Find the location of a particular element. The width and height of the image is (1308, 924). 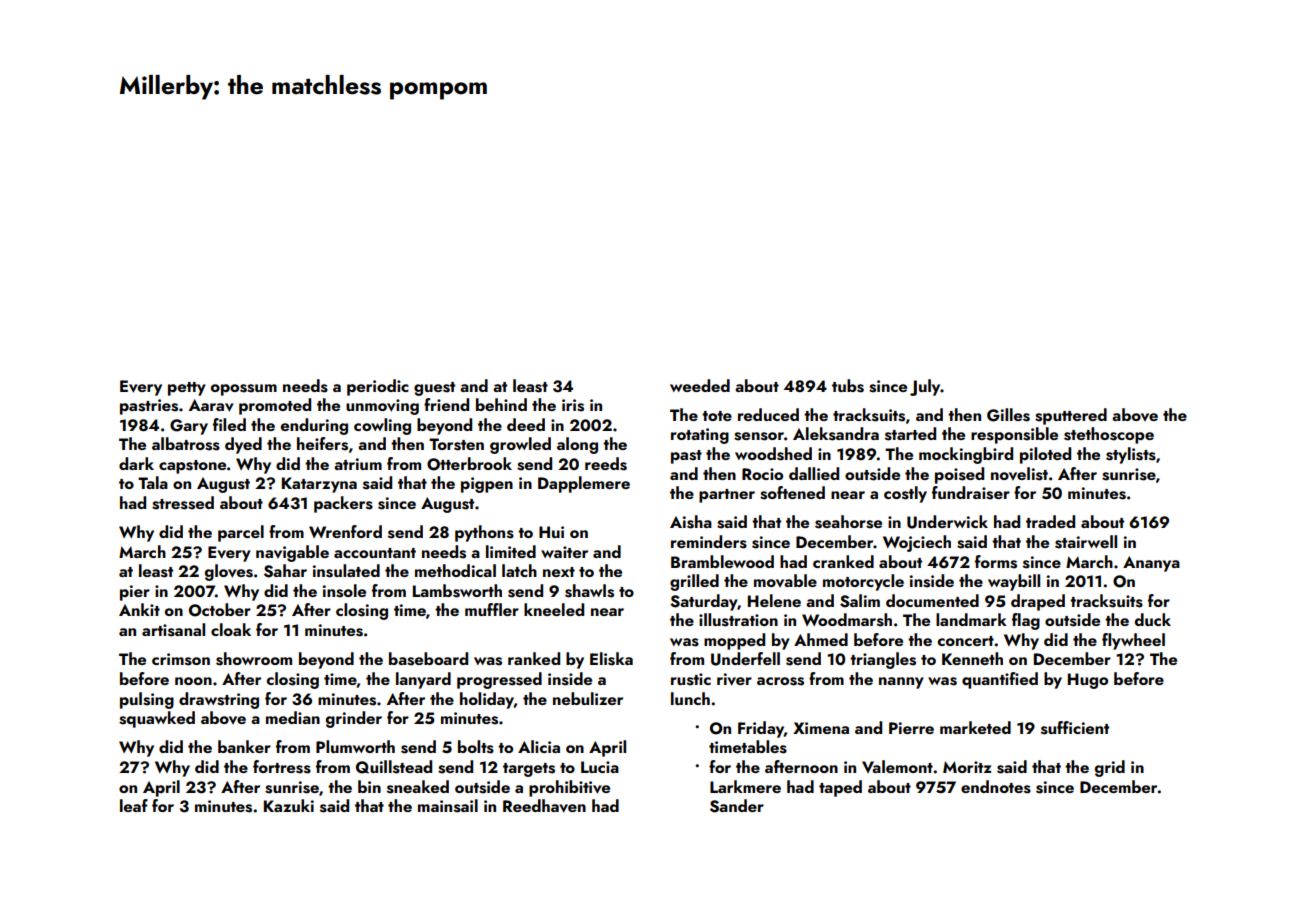

grid is located at coordinates (1110, 768).
